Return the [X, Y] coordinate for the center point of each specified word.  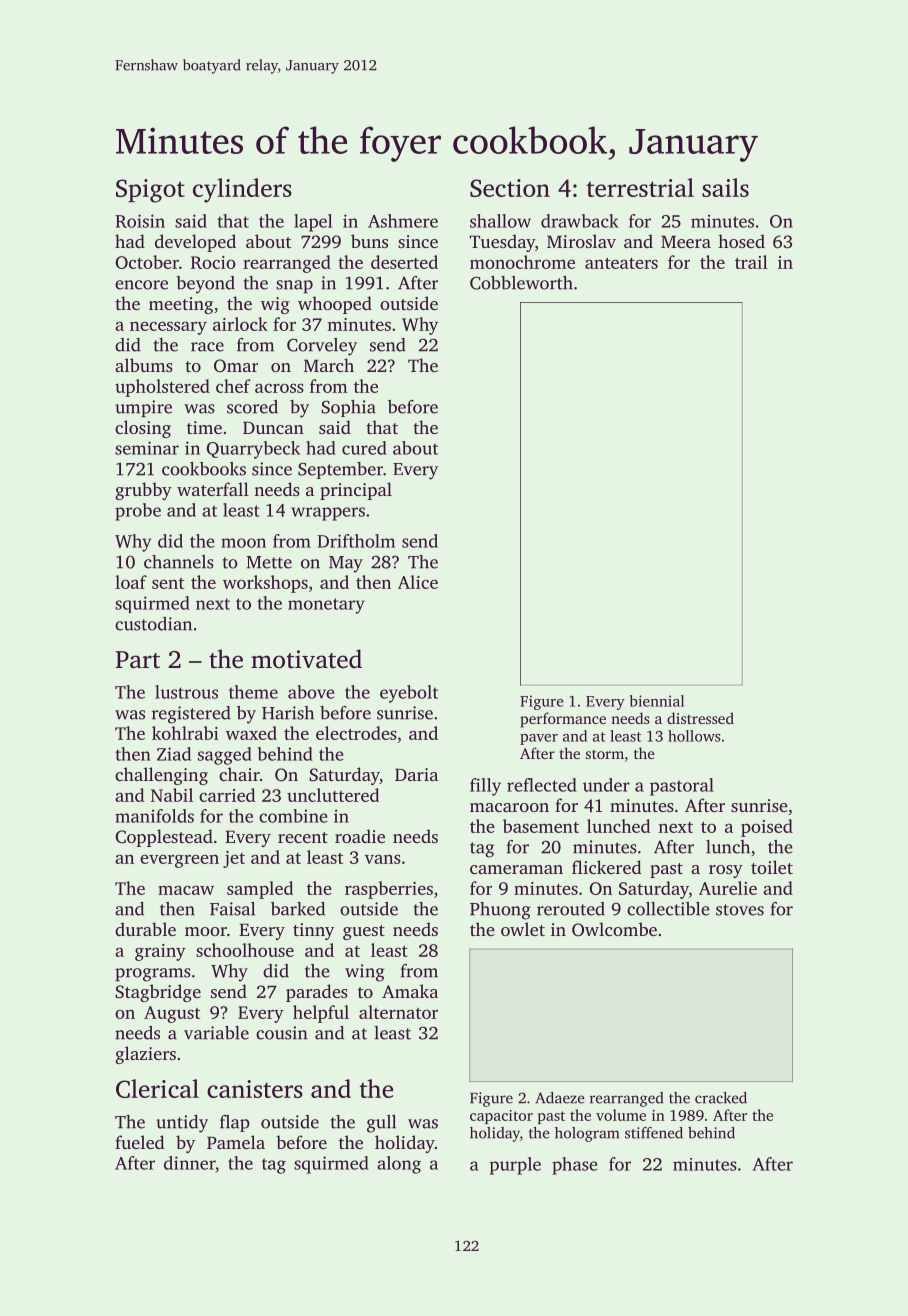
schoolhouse [245, 950]
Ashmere [403, 221]
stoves [740, 910]
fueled [139, 1142]
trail [751, 262]
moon [243, 543]
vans [383, 859]
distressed [700, 718]
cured [364, 448]
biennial [657, 701]
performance [563, 720]
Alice [418, 582]
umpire [143, 408]
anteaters [621, 263]
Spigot [150, 191]
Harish [288, 713]
